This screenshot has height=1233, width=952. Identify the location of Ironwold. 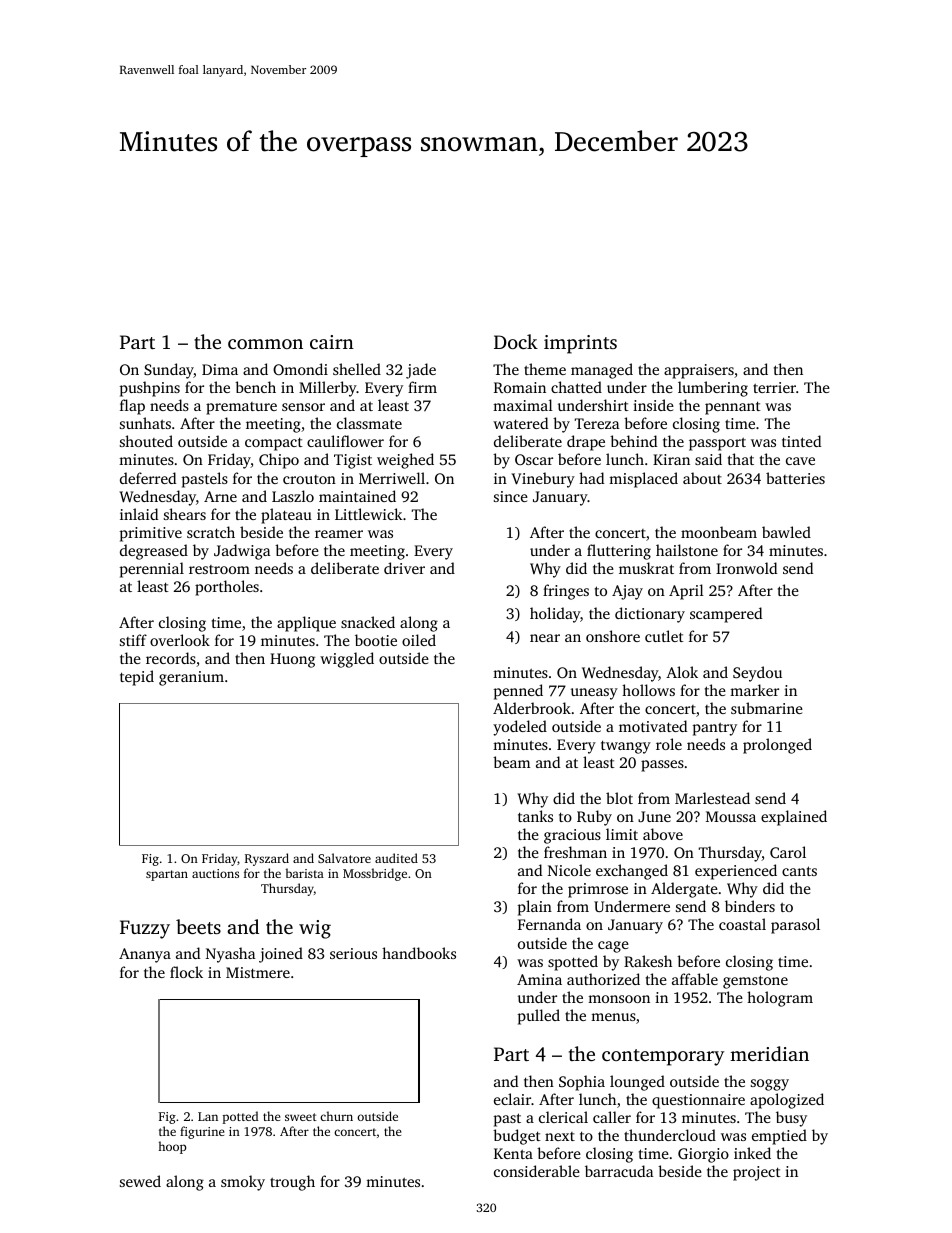
(746, 568).
